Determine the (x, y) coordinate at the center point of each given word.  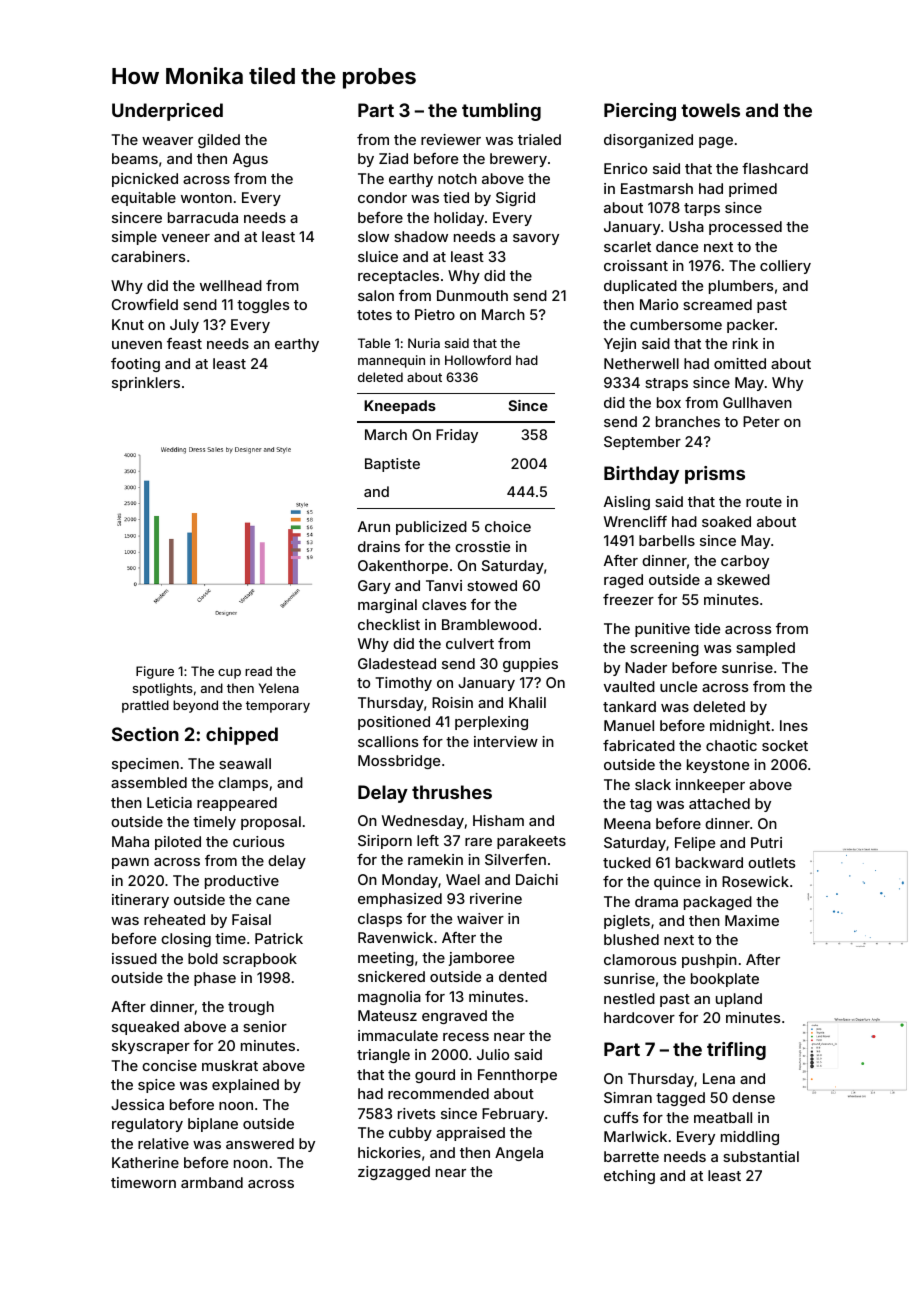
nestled (629, 998)
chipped (242, 736)
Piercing (640, 112)
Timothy (403, 684)
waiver (480, 918)
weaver (167, 141)
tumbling (501, 112)
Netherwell (641, 363)
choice (508, 526)
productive (242, 882)
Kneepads (400, 407)
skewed (743, 579)
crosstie (482, 546)
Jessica (137, 1104)
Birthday (641, 475)
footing (135, 365)
